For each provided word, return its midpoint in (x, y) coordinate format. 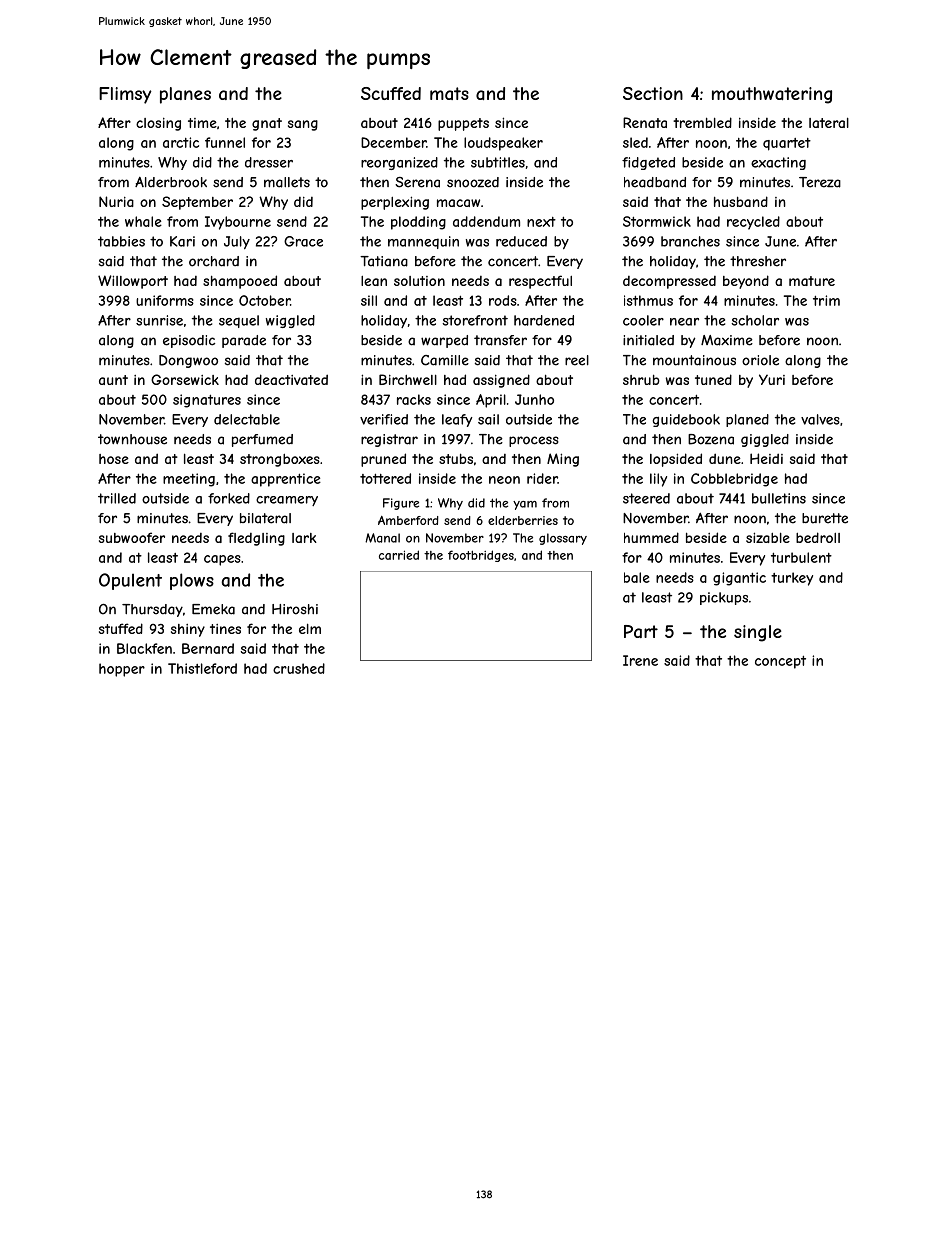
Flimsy (125, 95)
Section (653, 93)
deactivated (291, 379)
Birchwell (408, 379)
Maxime (727, 340)
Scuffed (391, 93)
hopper (122, 670)
